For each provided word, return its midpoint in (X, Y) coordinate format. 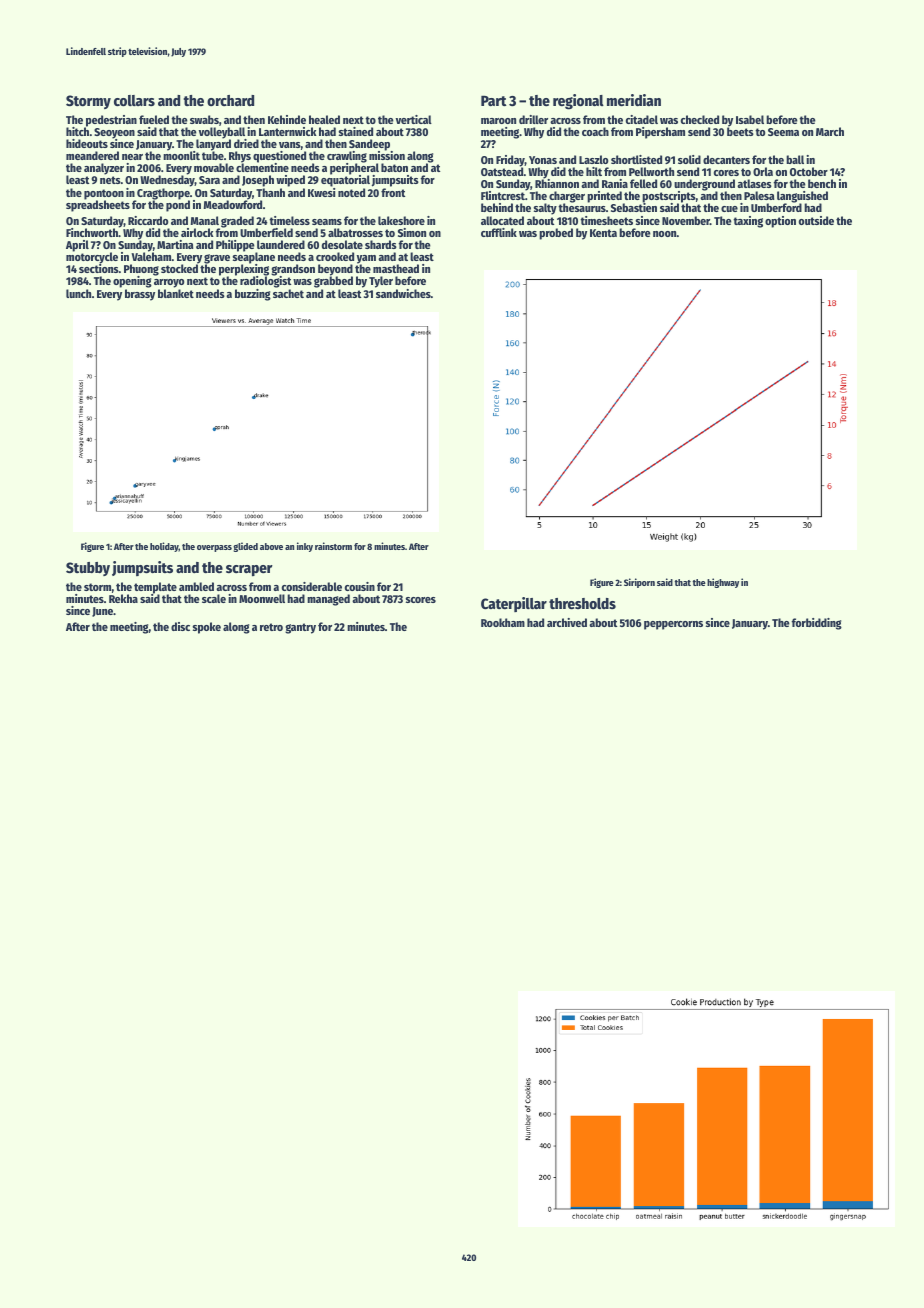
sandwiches (403, 293)
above (271, 546)
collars (134, 100)
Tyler (381, 282)
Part (494, 100)
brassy (140, 295)
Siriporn (639, 583)
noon (665, 234)
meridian (634, 100)
